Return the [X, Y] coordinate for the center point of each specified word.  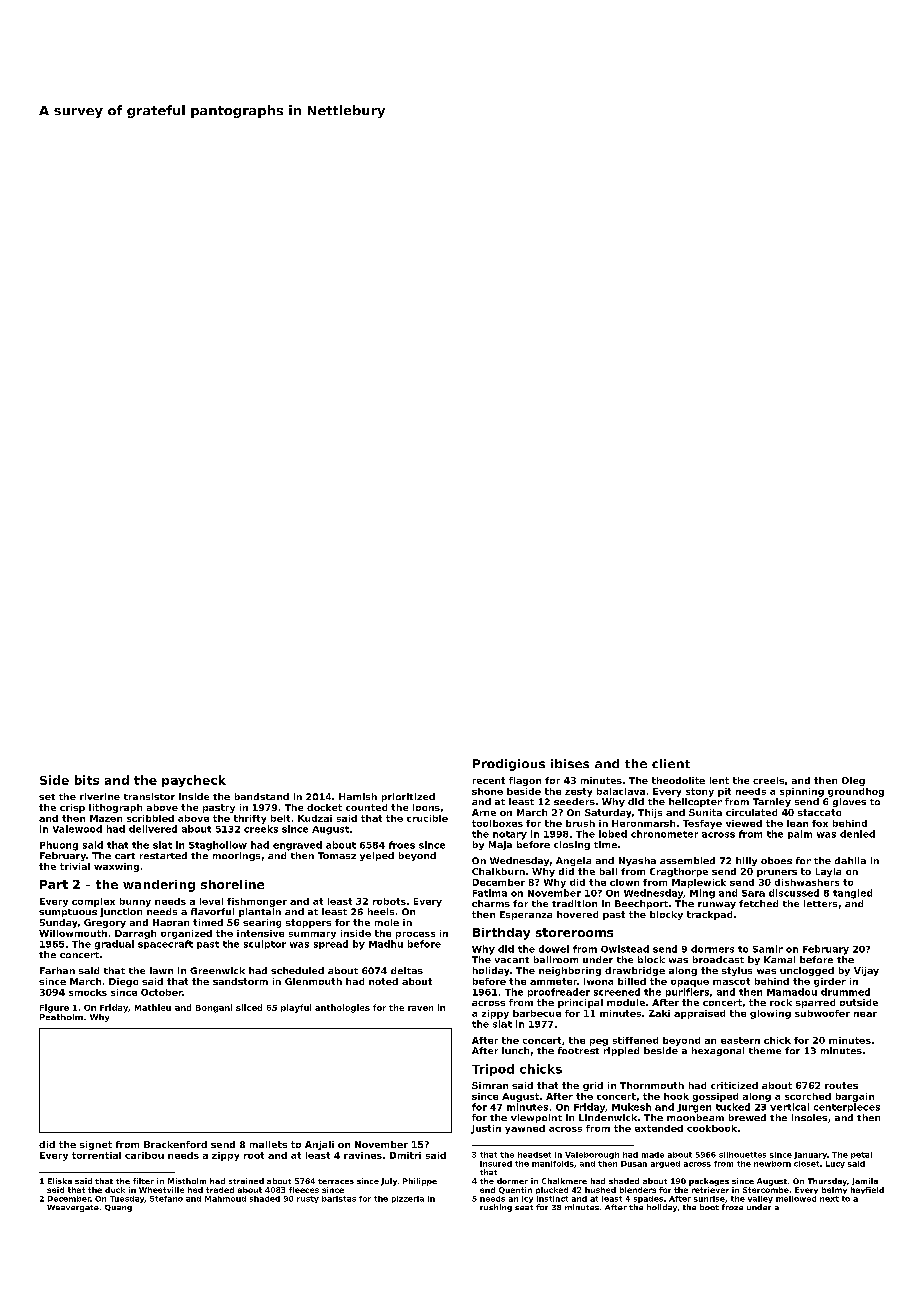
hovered [577, 914]
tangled [852, 894]
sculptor [265, 944]
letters [820, 903]
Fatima [490, 893]
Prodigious [509, 765]
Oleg [853, 781]
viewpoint [536, 1118]
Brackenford [175, 1144]
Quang [118, 1208]
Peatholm [61, 1017]
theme [765, 1050]
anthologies [342, 1008]
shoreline [232, 884]
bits [87, 780]
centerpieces [847, 1107]
